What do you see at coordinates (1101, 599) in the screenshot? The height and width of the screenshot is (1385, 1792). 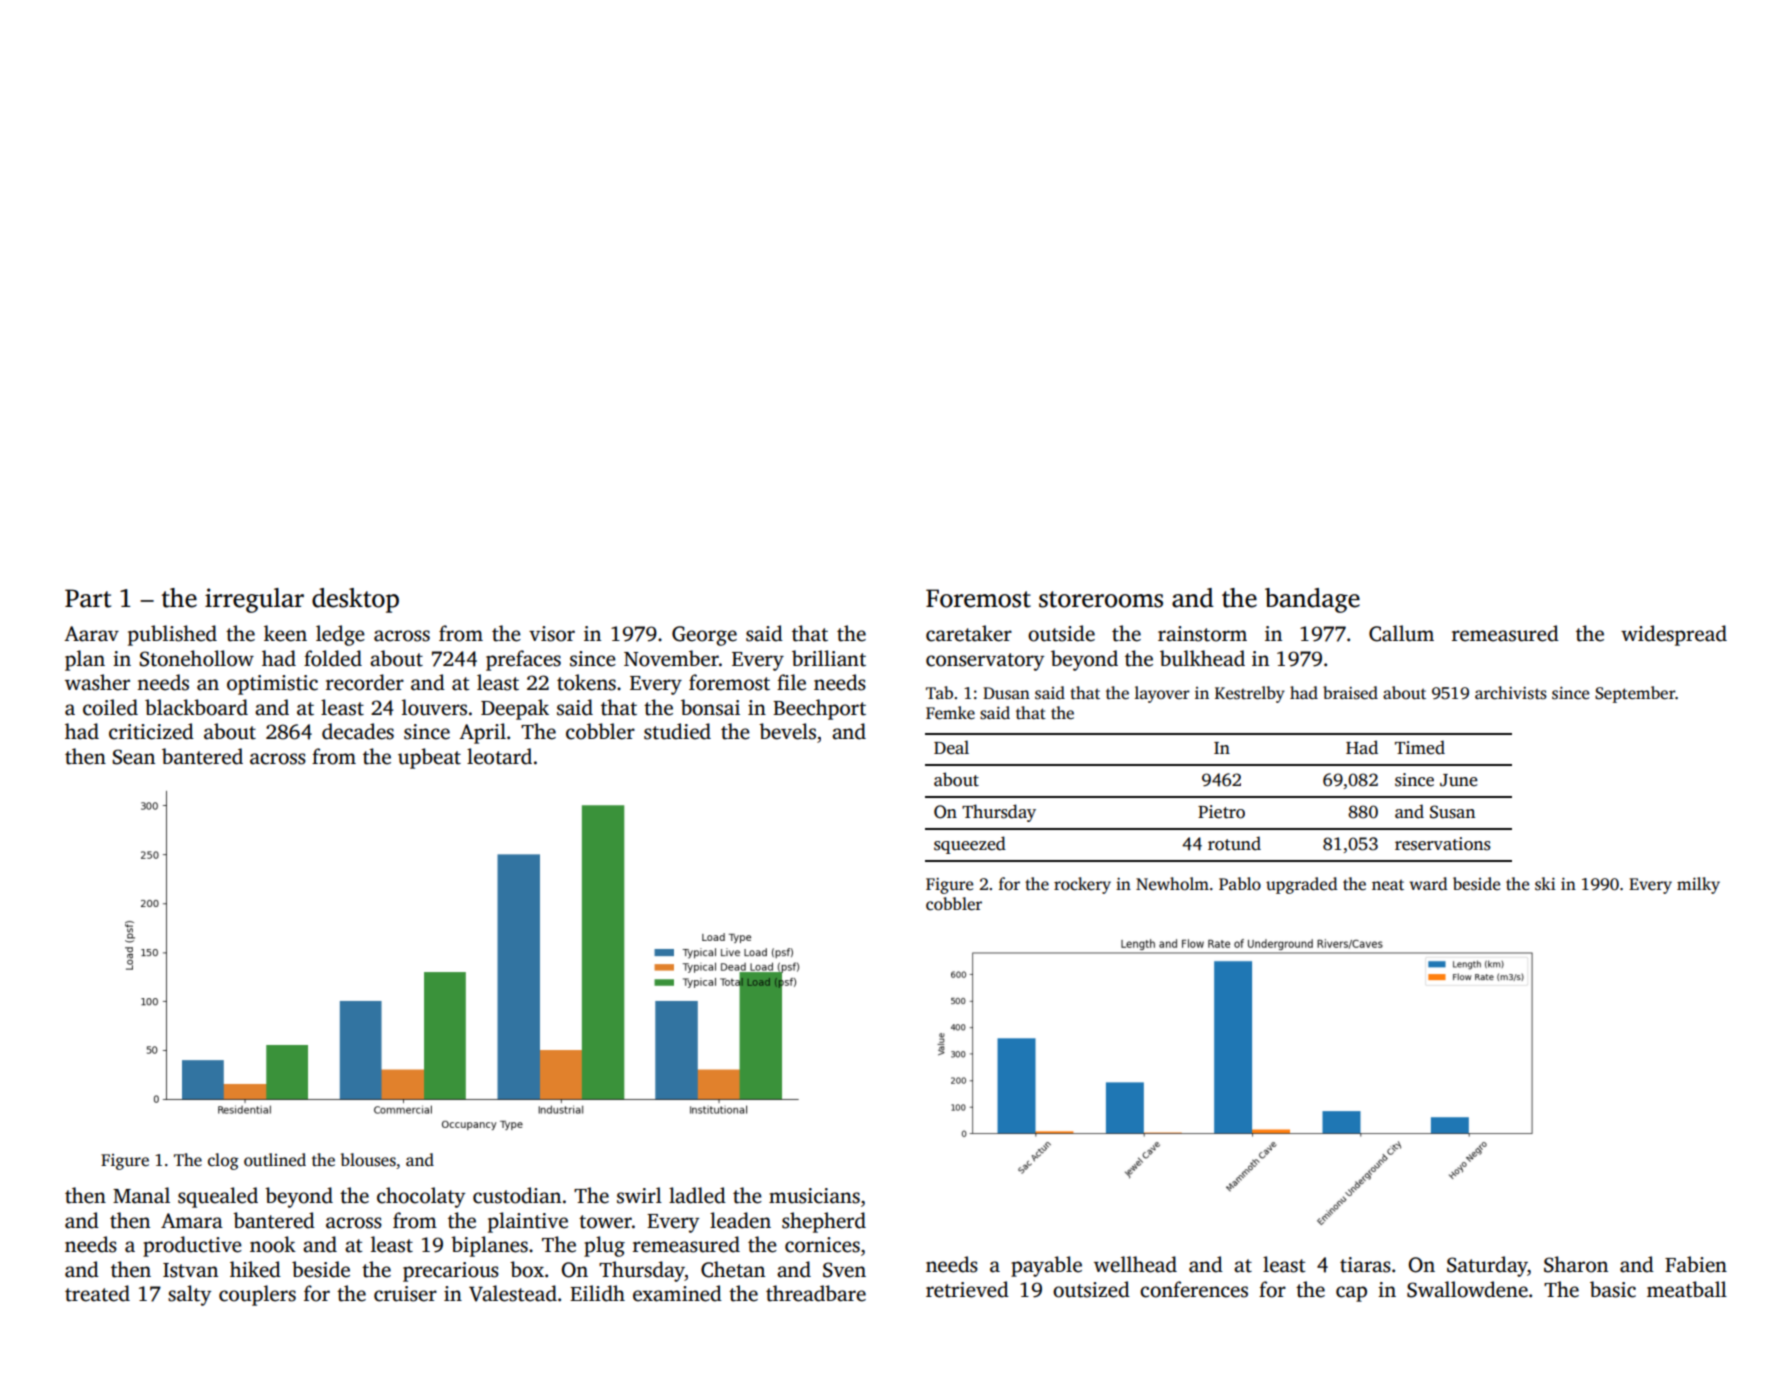 I see `storerooms` at bounding box center [1101, 599].
